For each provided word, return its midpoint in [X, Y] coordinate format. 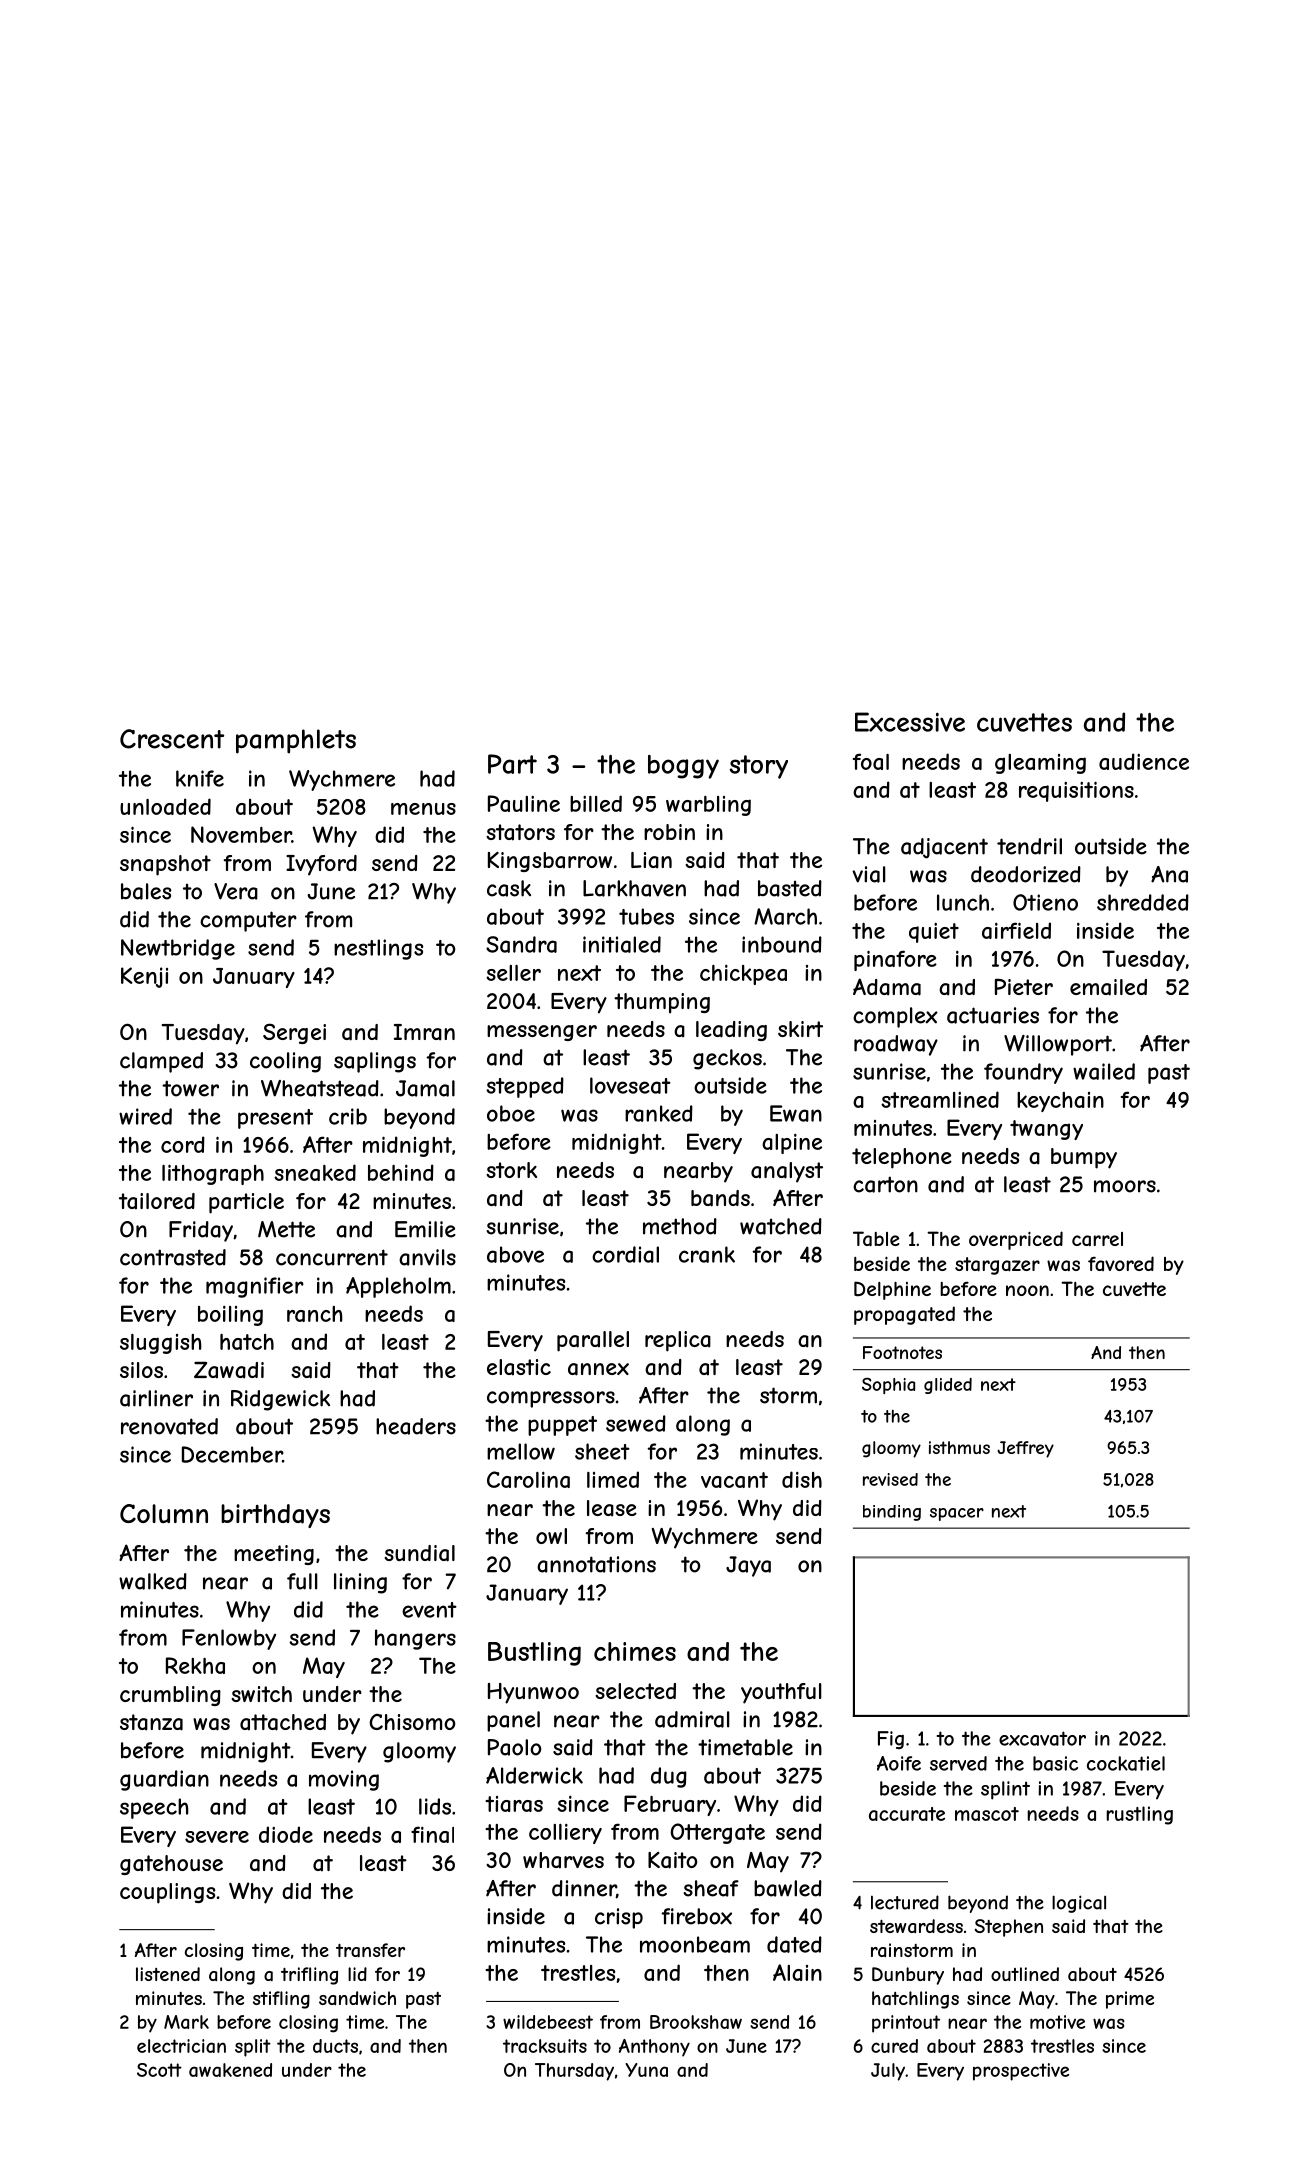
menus [423, 809]
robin [669, 832]
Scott [159, 2070]
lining [360, 1583]
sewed [636, 1423]
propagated [904, 1315]
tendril [1029, 846]
